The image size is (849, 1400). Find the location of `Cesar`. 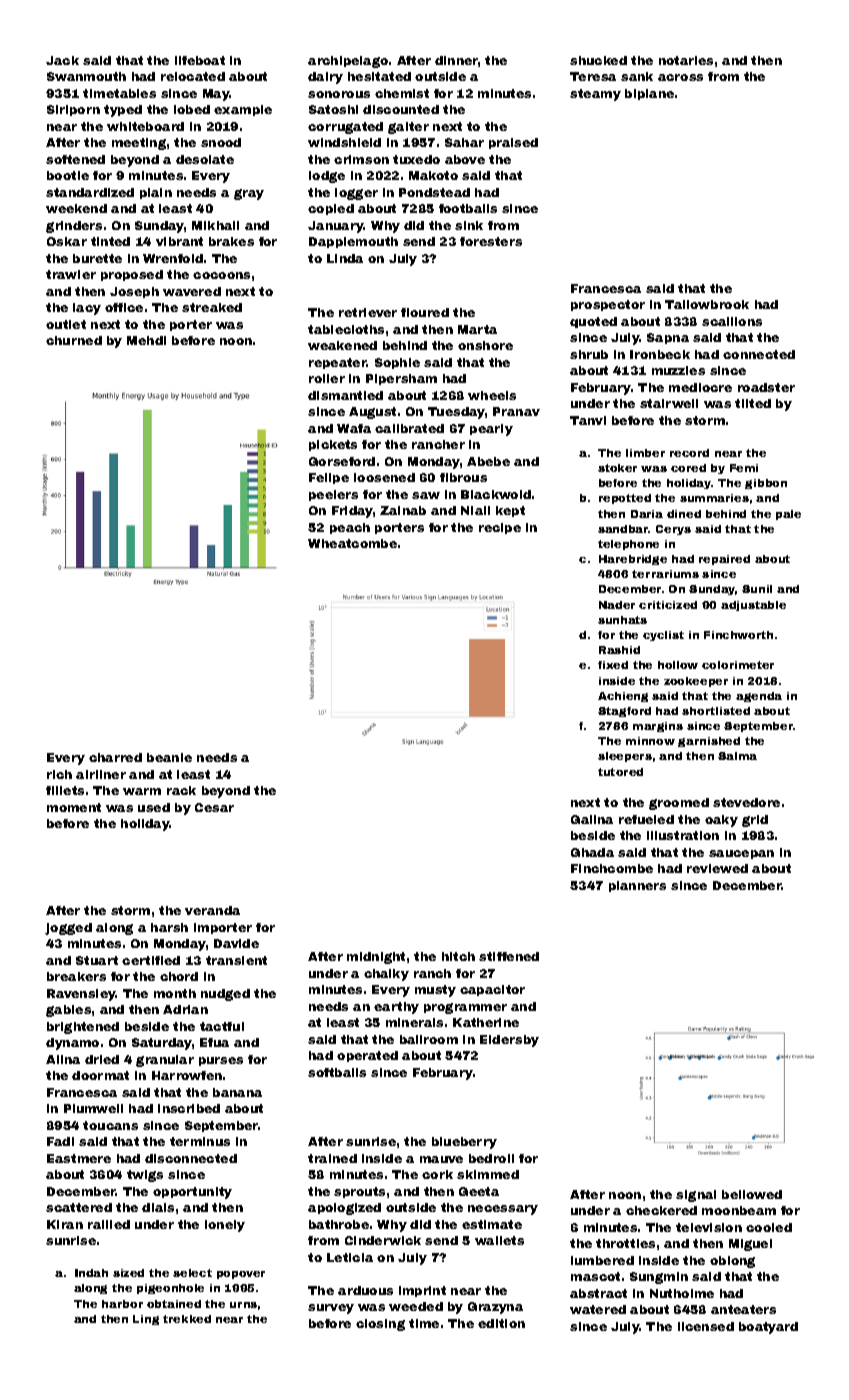

Cesar is located at coordinates (214, 807).
